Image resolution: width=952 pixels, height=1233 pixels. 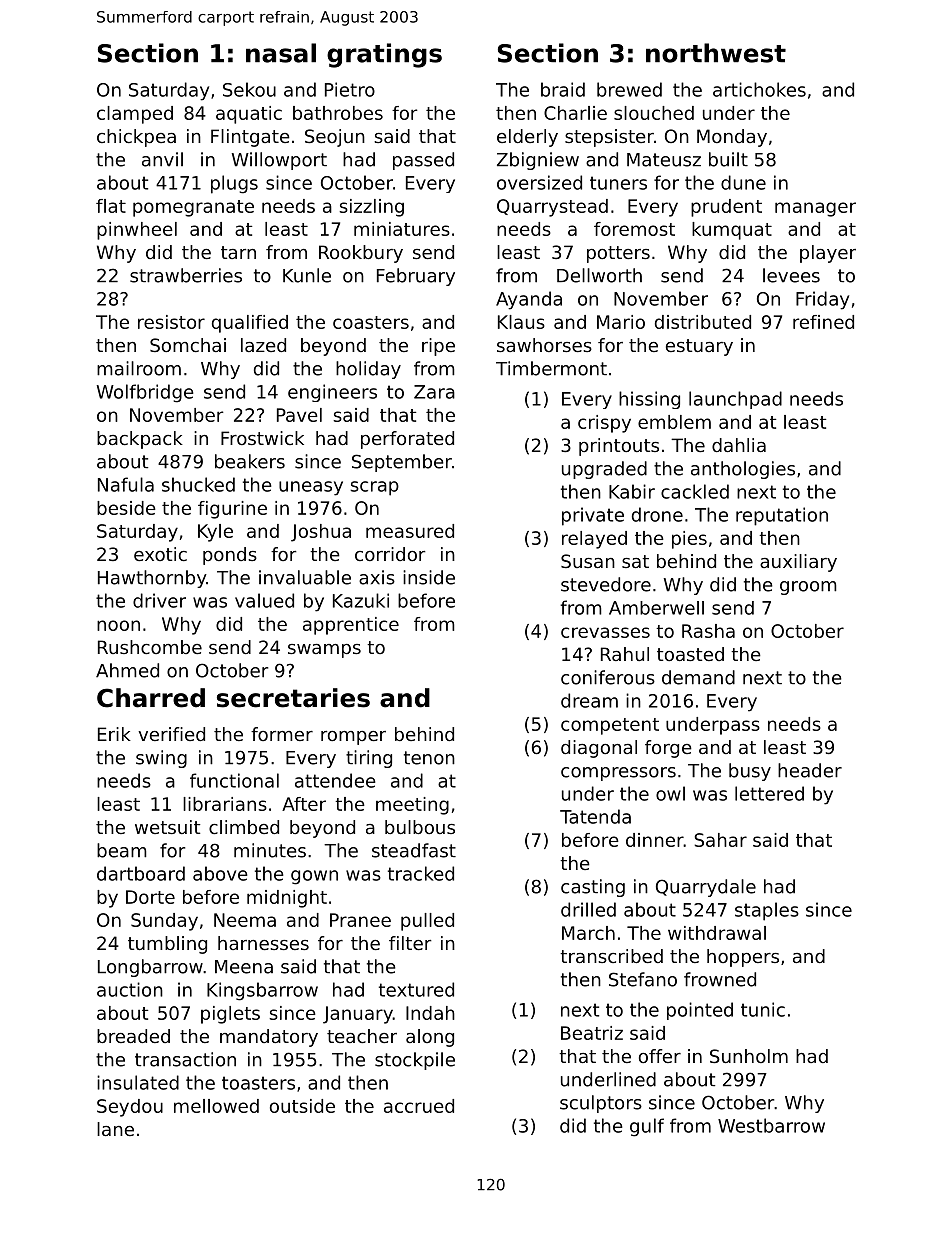 I want to click on Pavel, so click(x=299, y=415).
